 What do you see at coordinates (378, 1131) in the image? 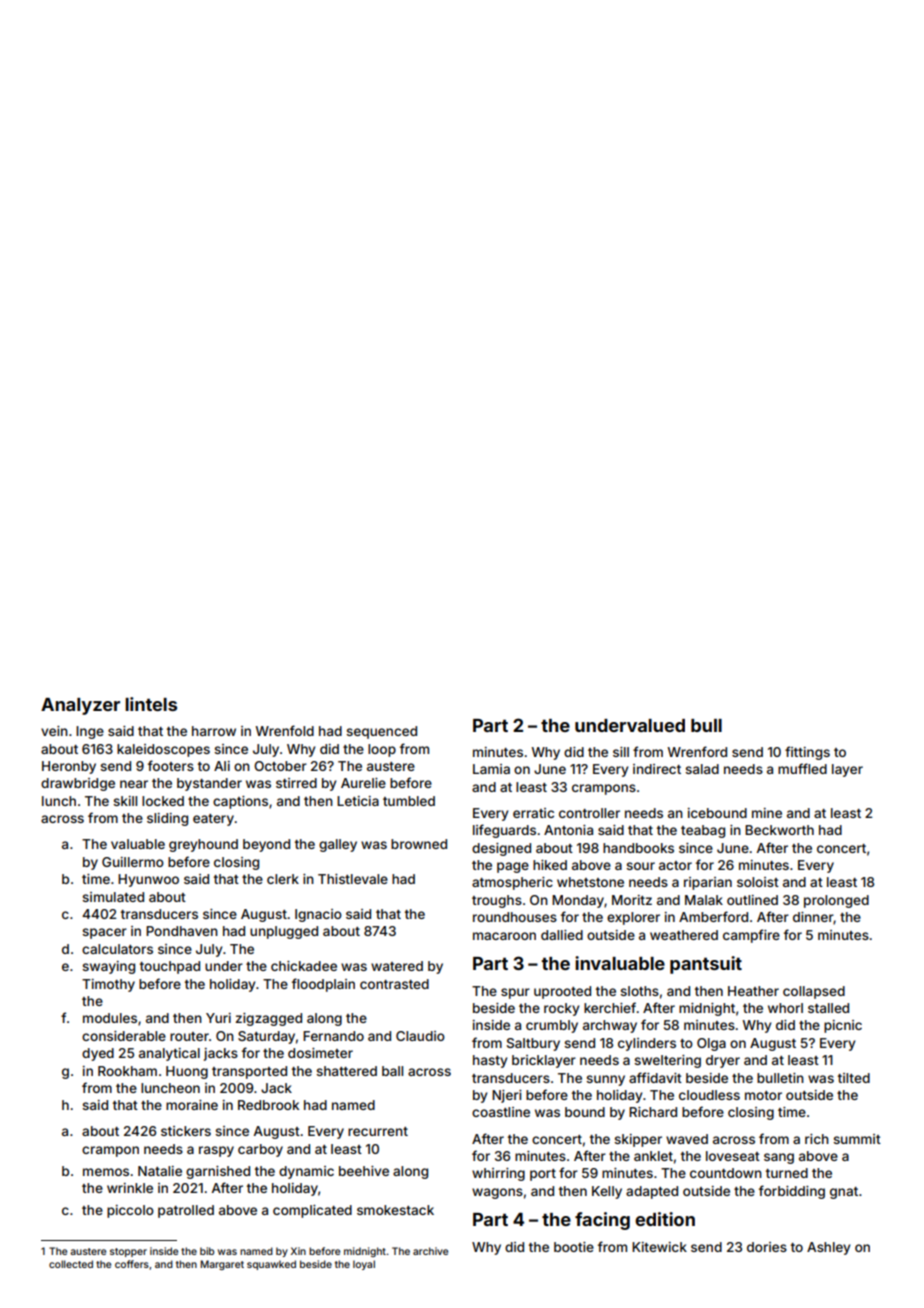
I see `recurrent` at bounding box center [378, 1131].
